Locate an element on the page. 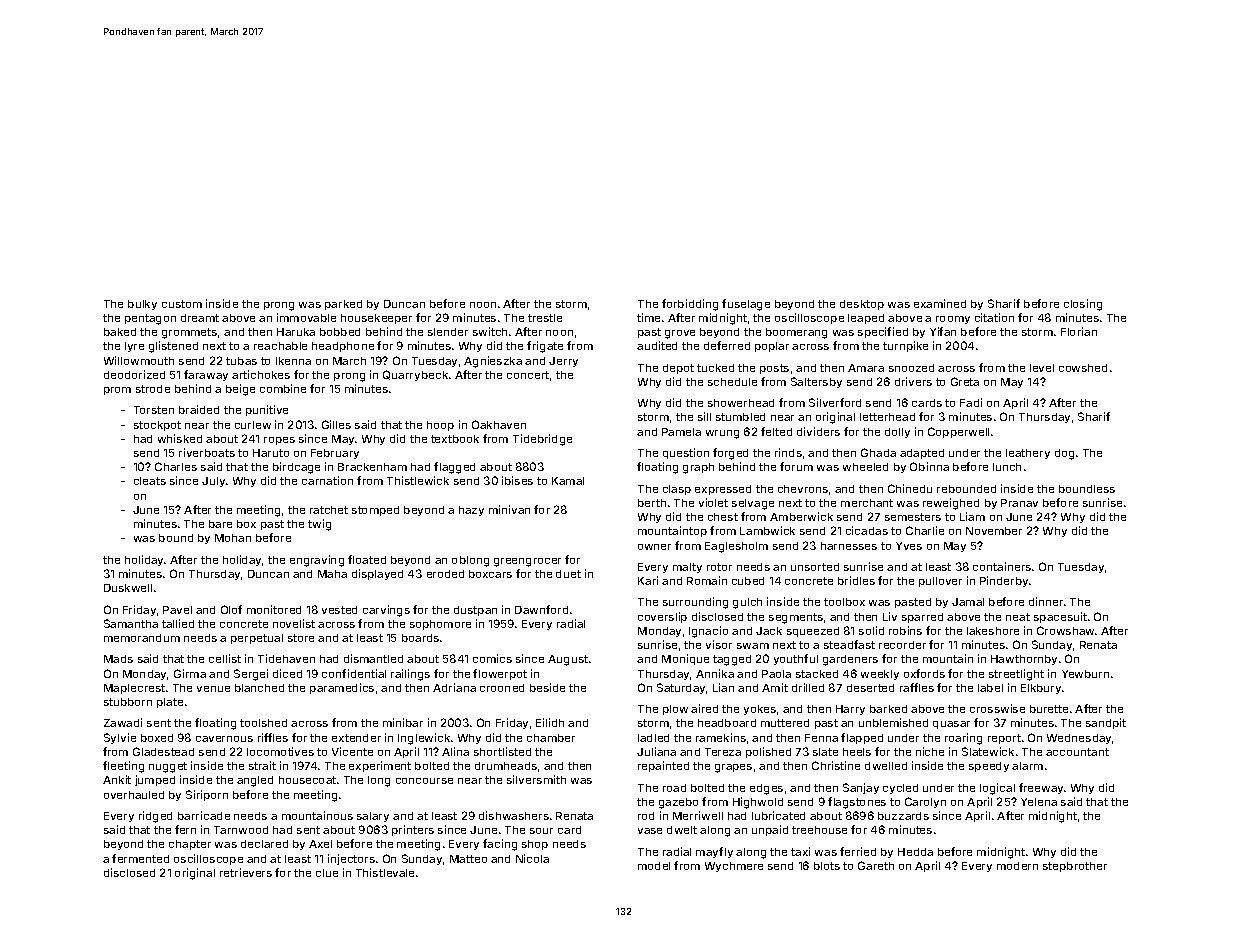 The image size is (1233, 952). riverboats is located at coordinates (207, 452).
